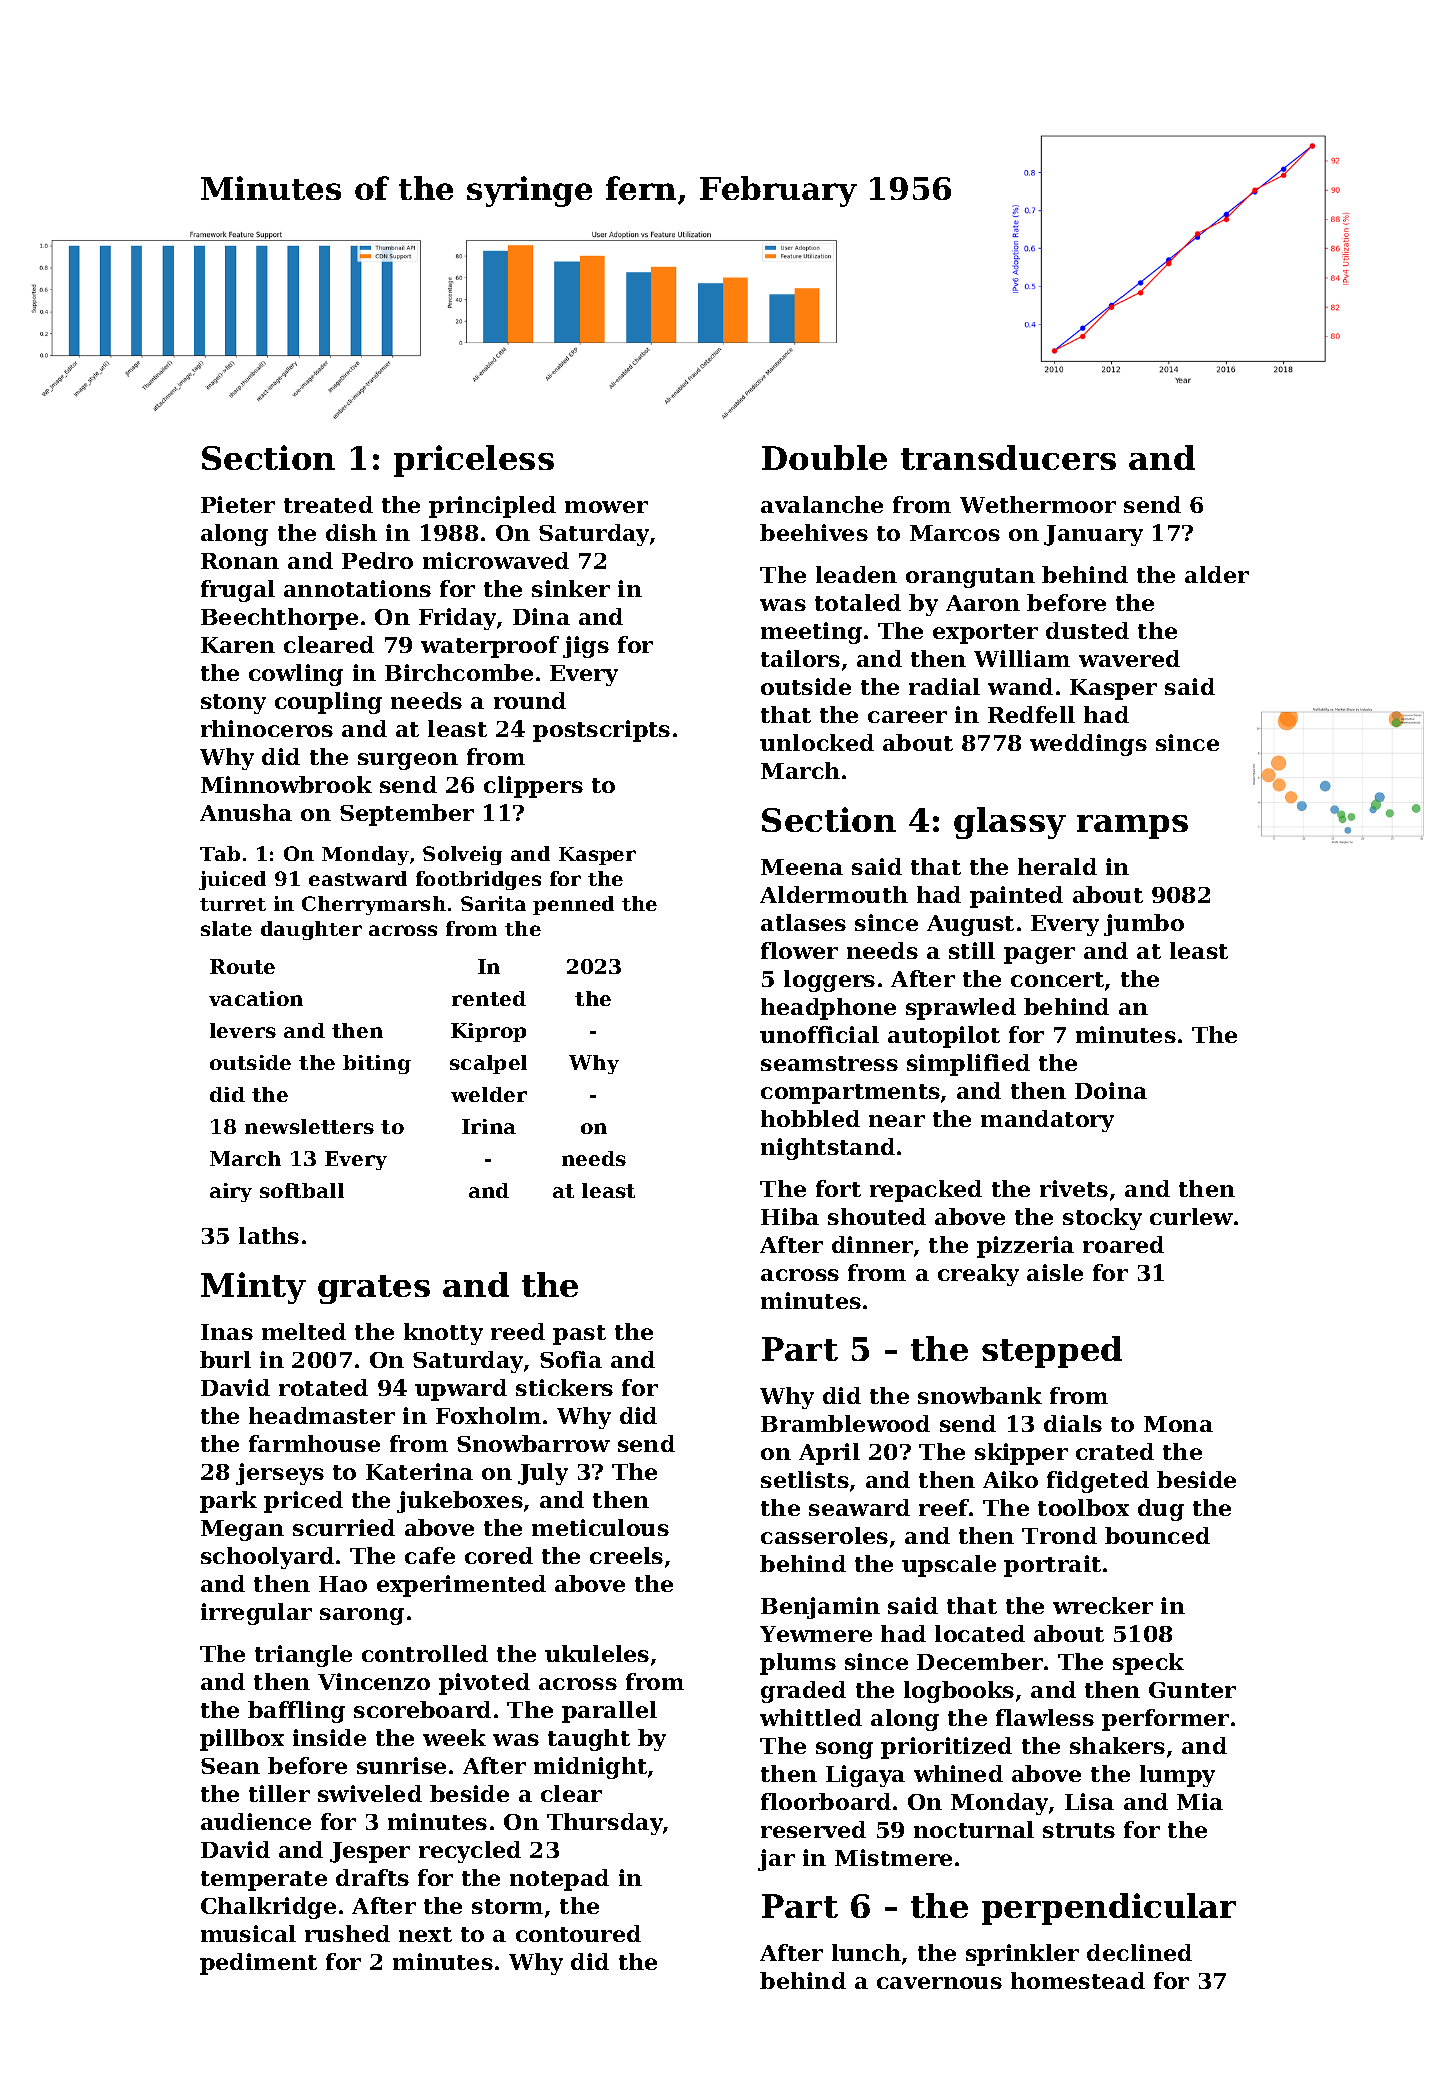  Describe the element at coordinates (866, 1952) in the image. I see `lunch` at that location.
